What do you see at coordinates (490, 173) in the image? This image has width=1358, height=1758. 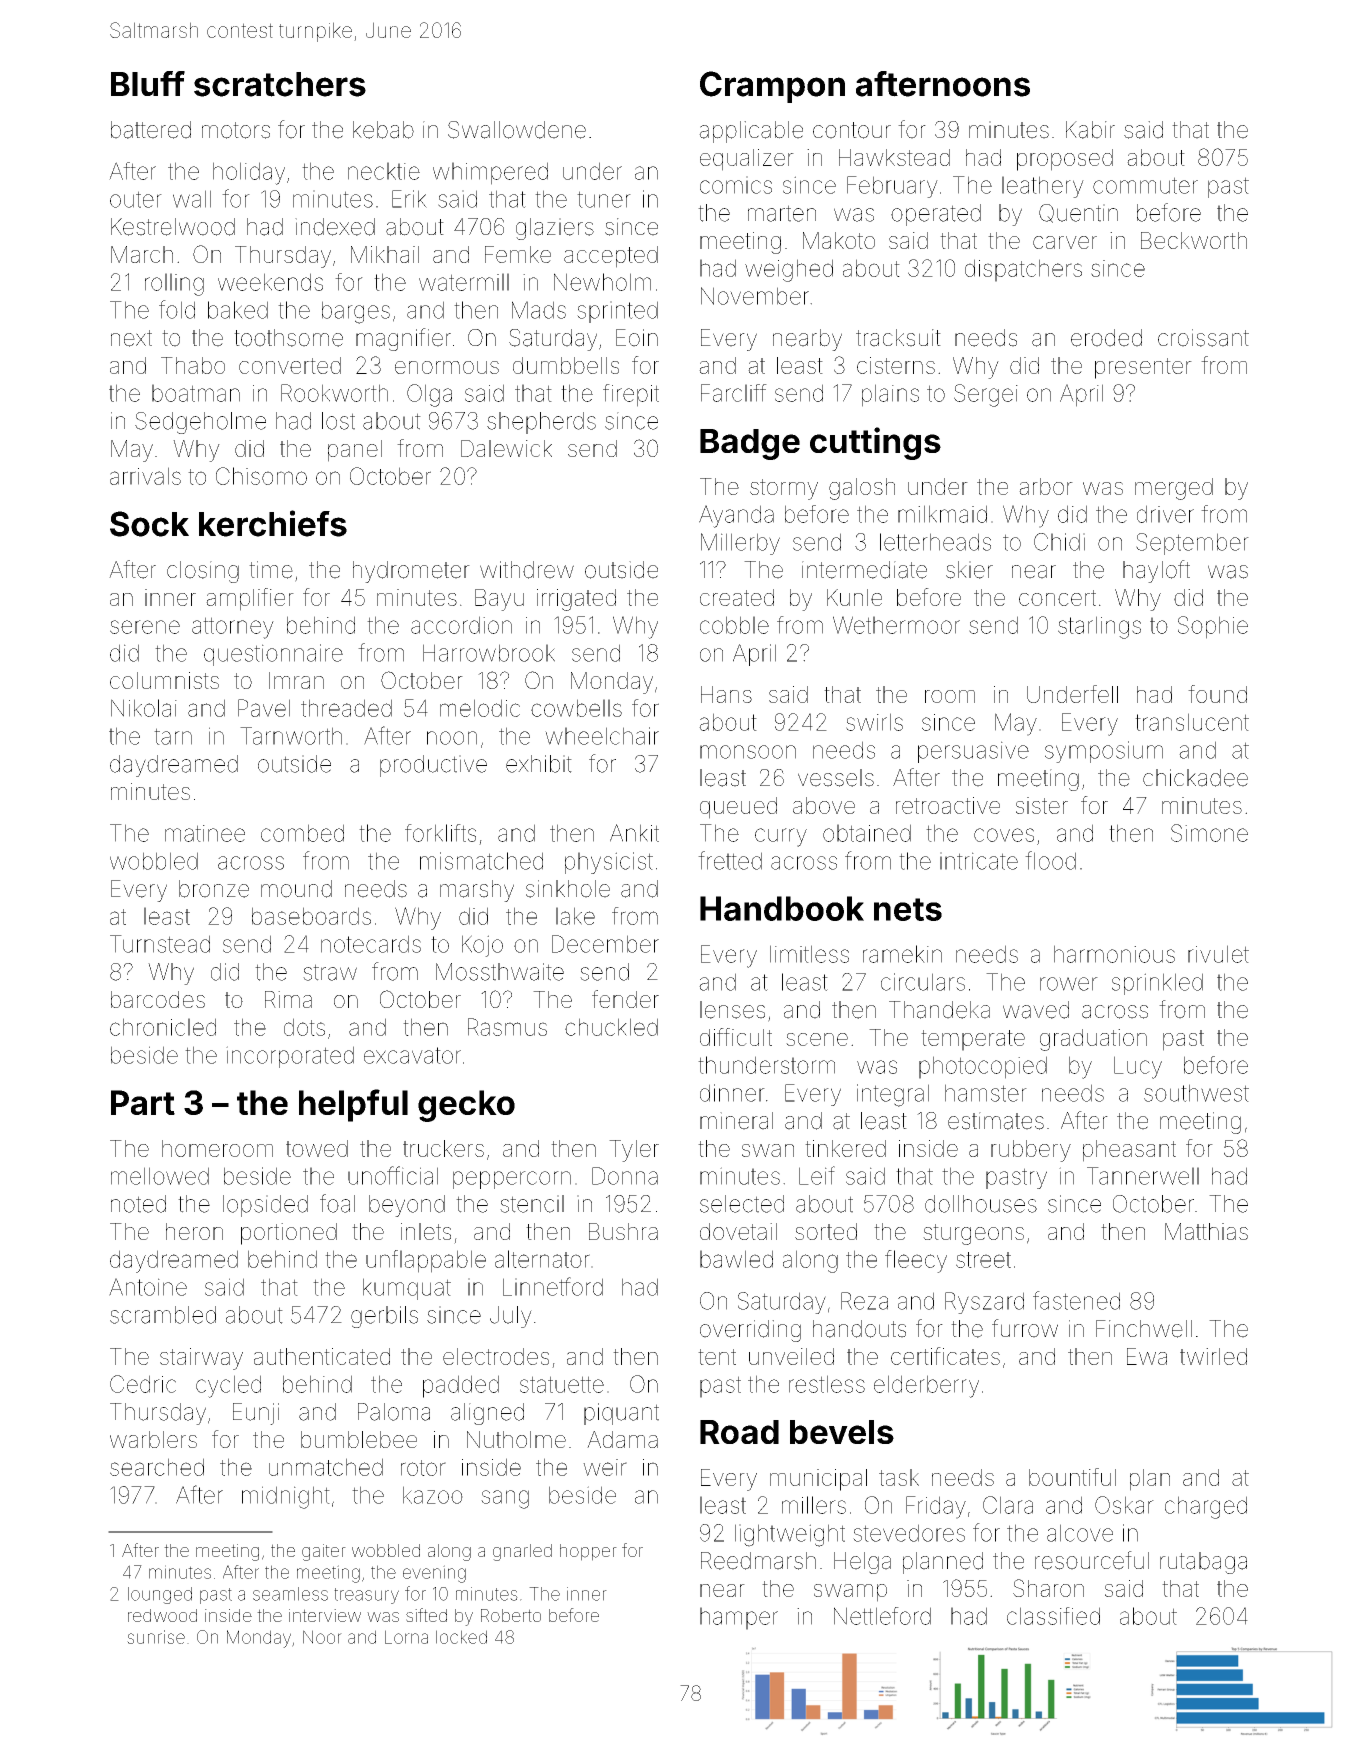 I see `whimpered` at bounding box center [490, 173].
